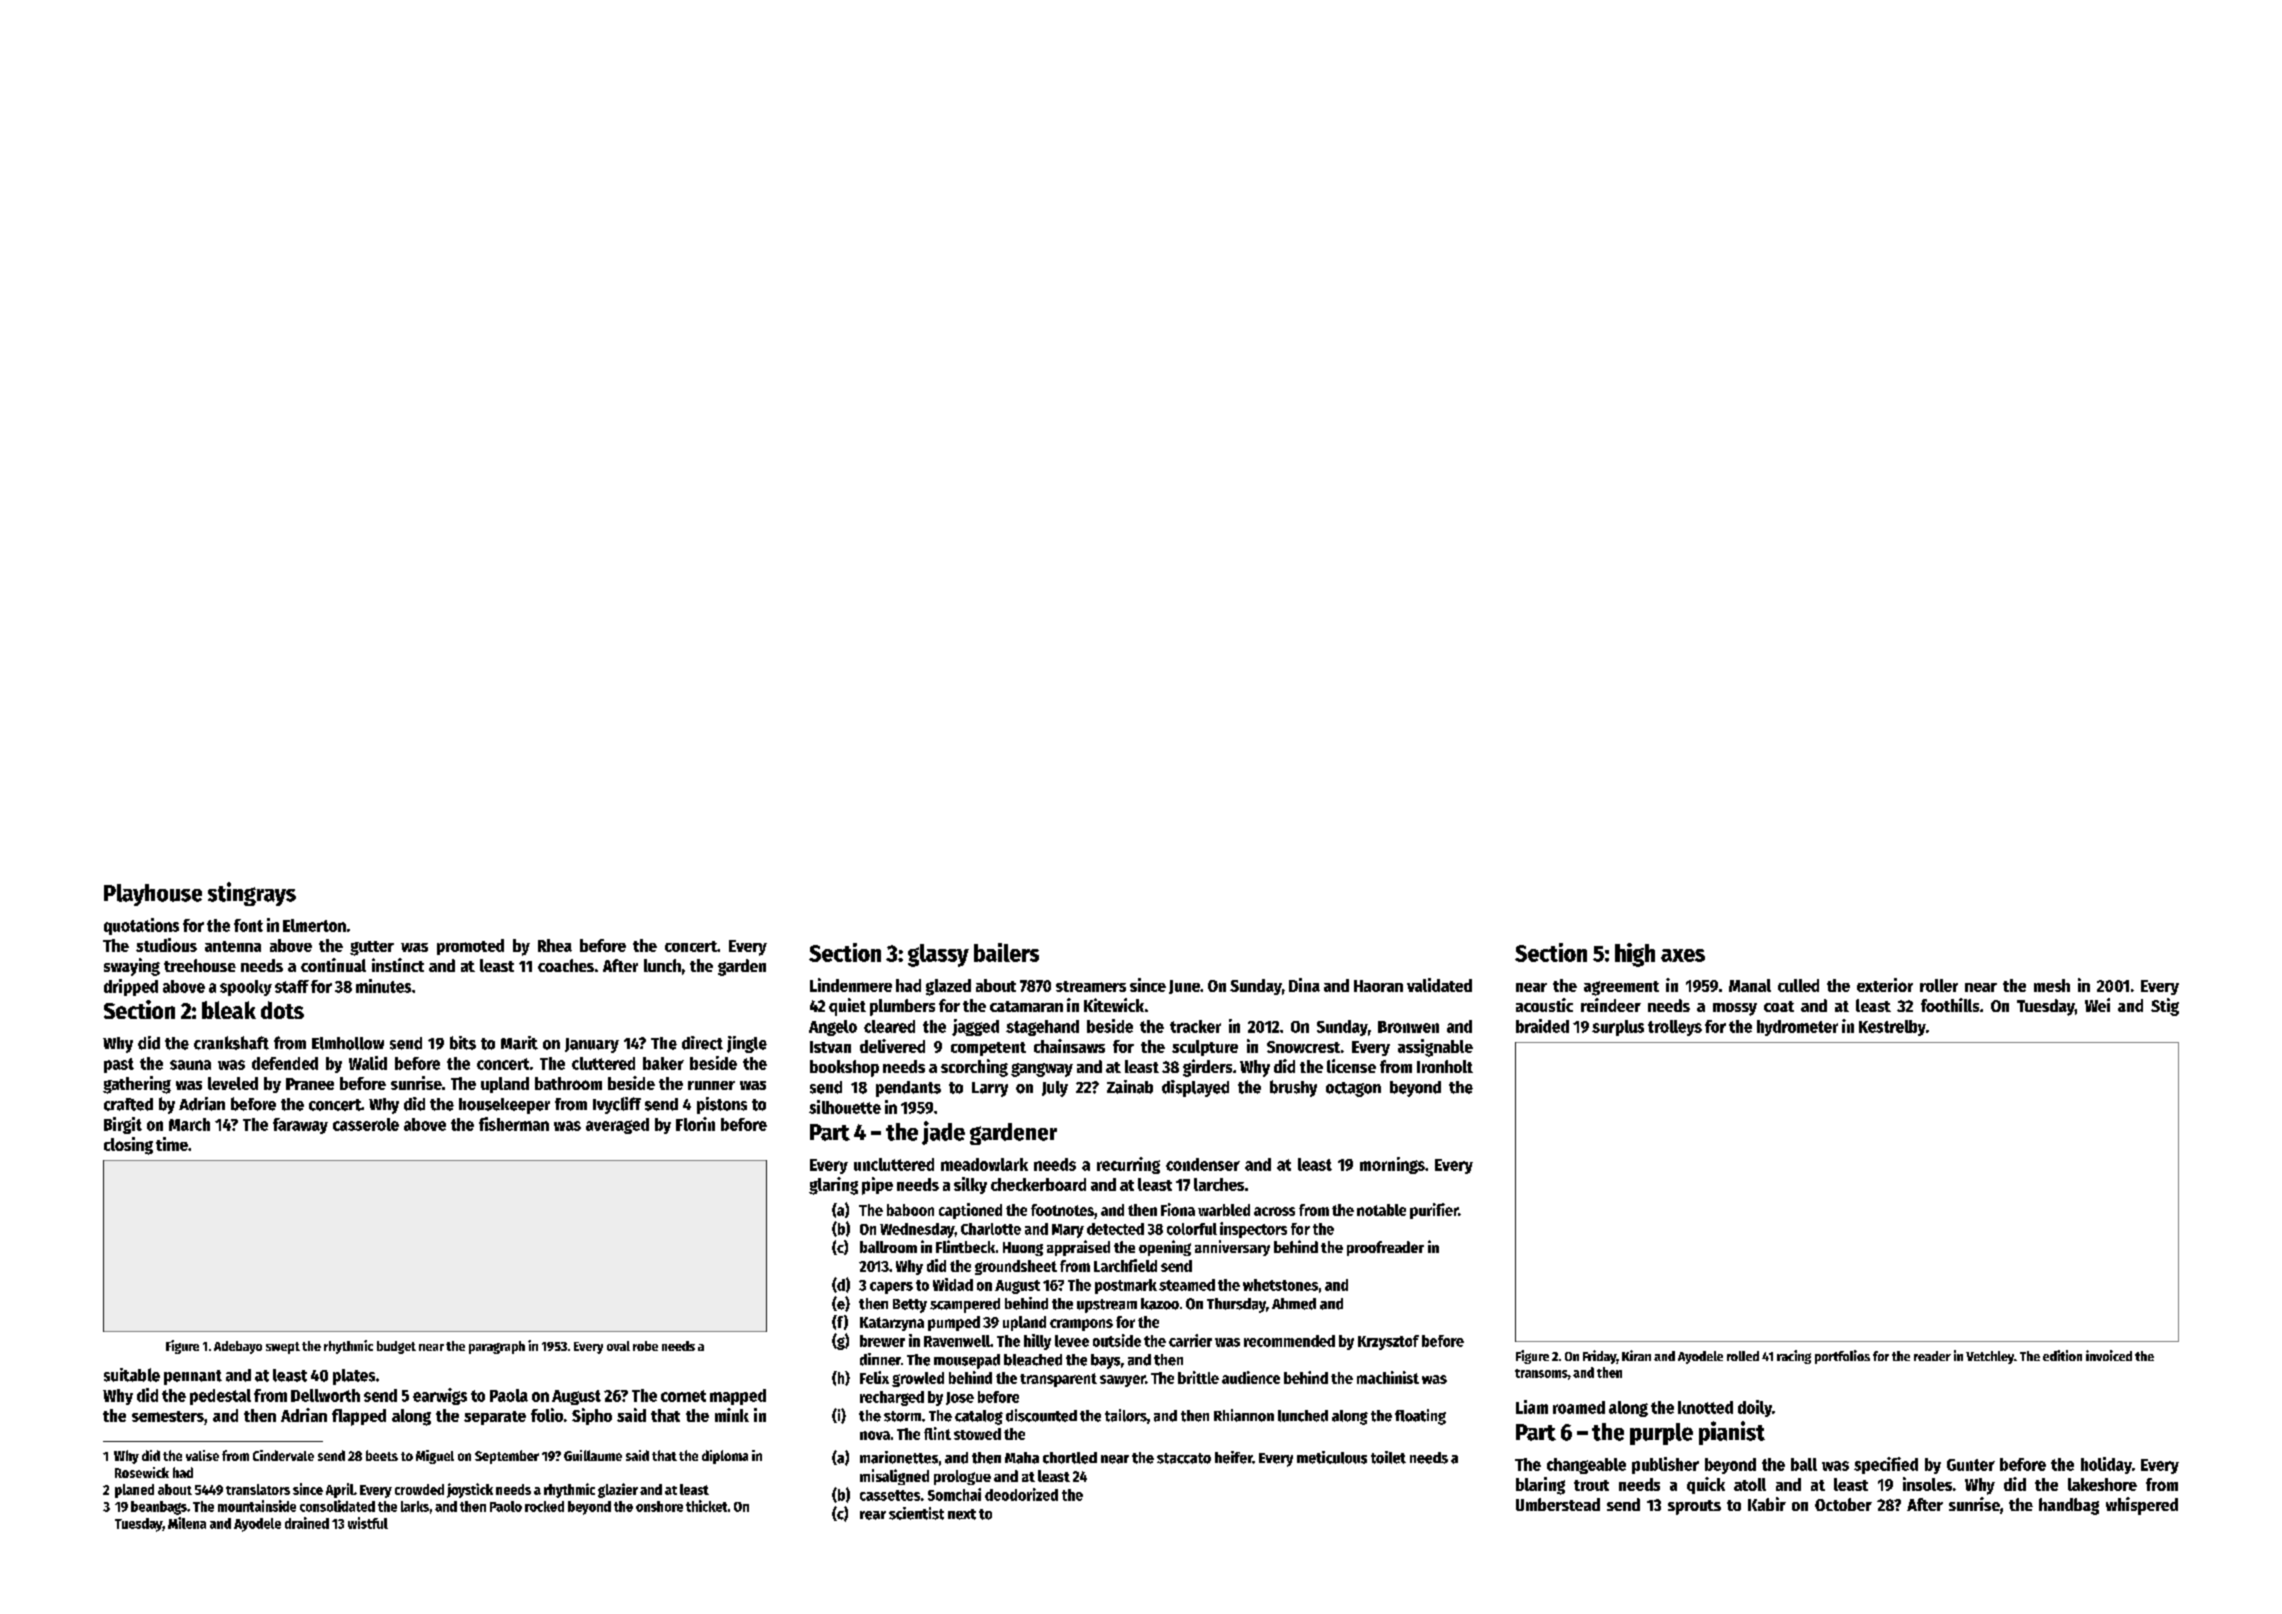 Image resolution: width=2282 pixels, height=1614 pixels. I want to click on axes, so click(1683, 955).
